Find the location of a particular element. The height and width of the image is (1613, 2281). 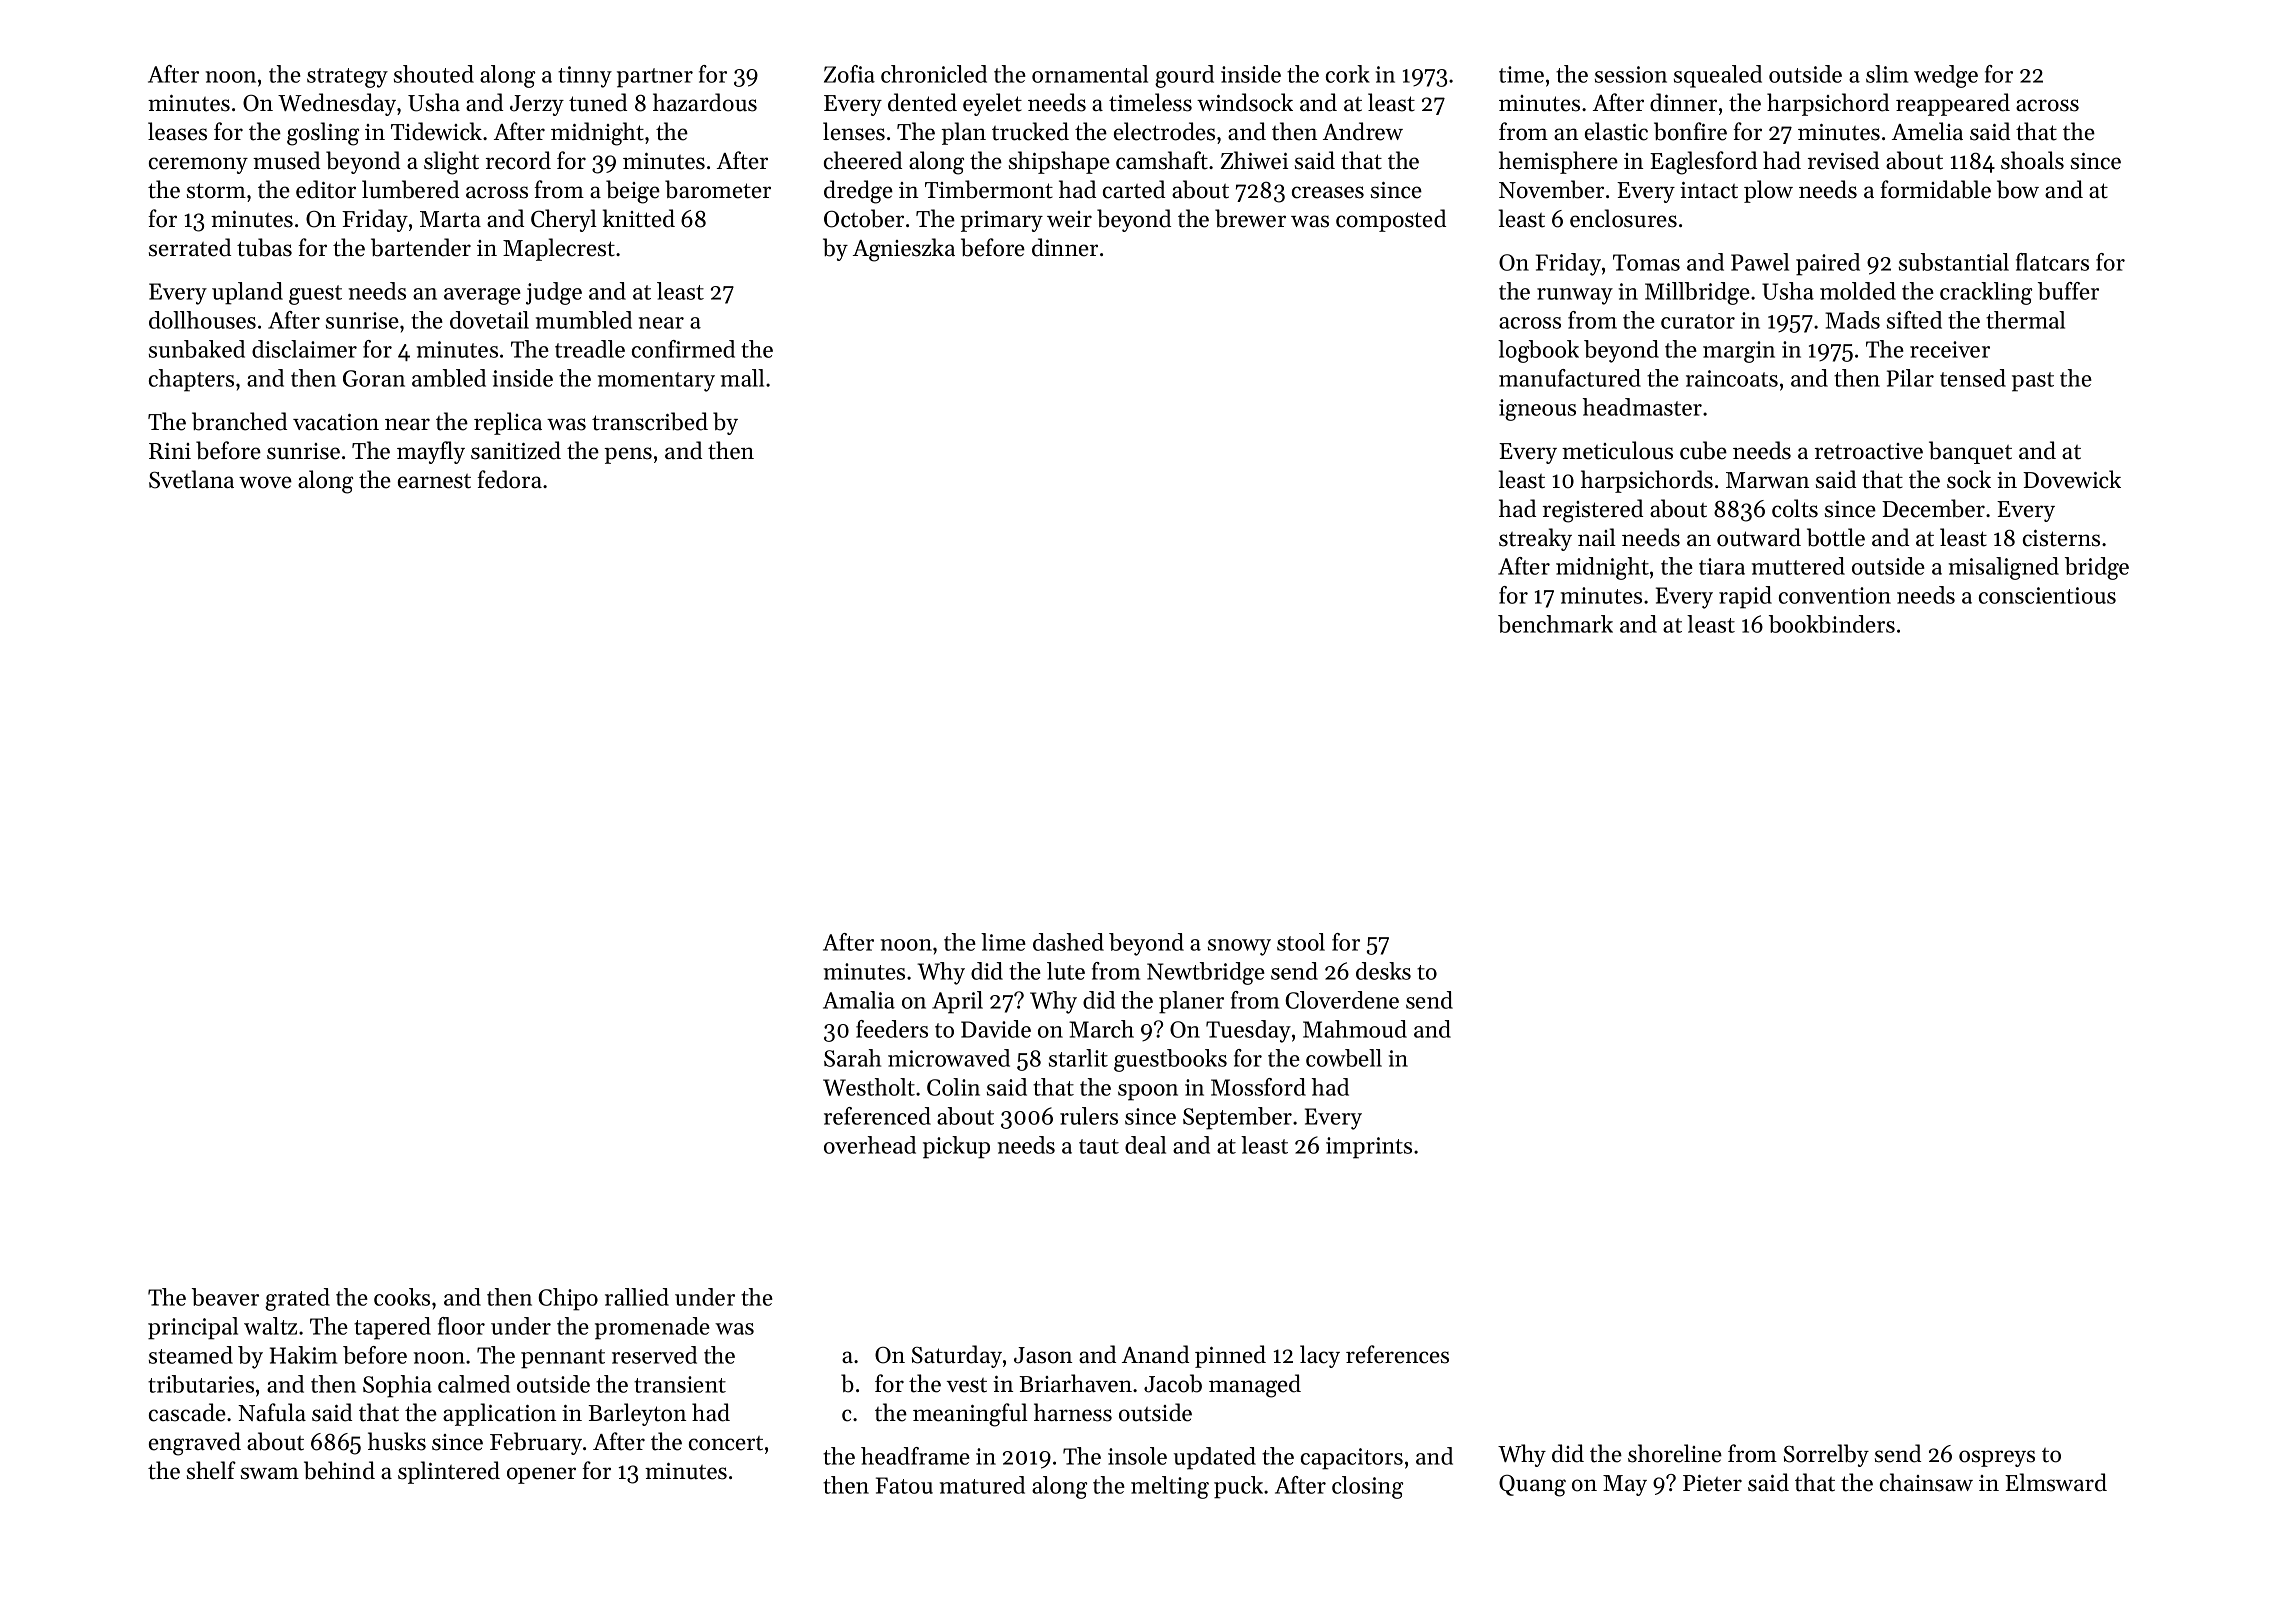

cisterns is located at coordinates (2061, 538).
